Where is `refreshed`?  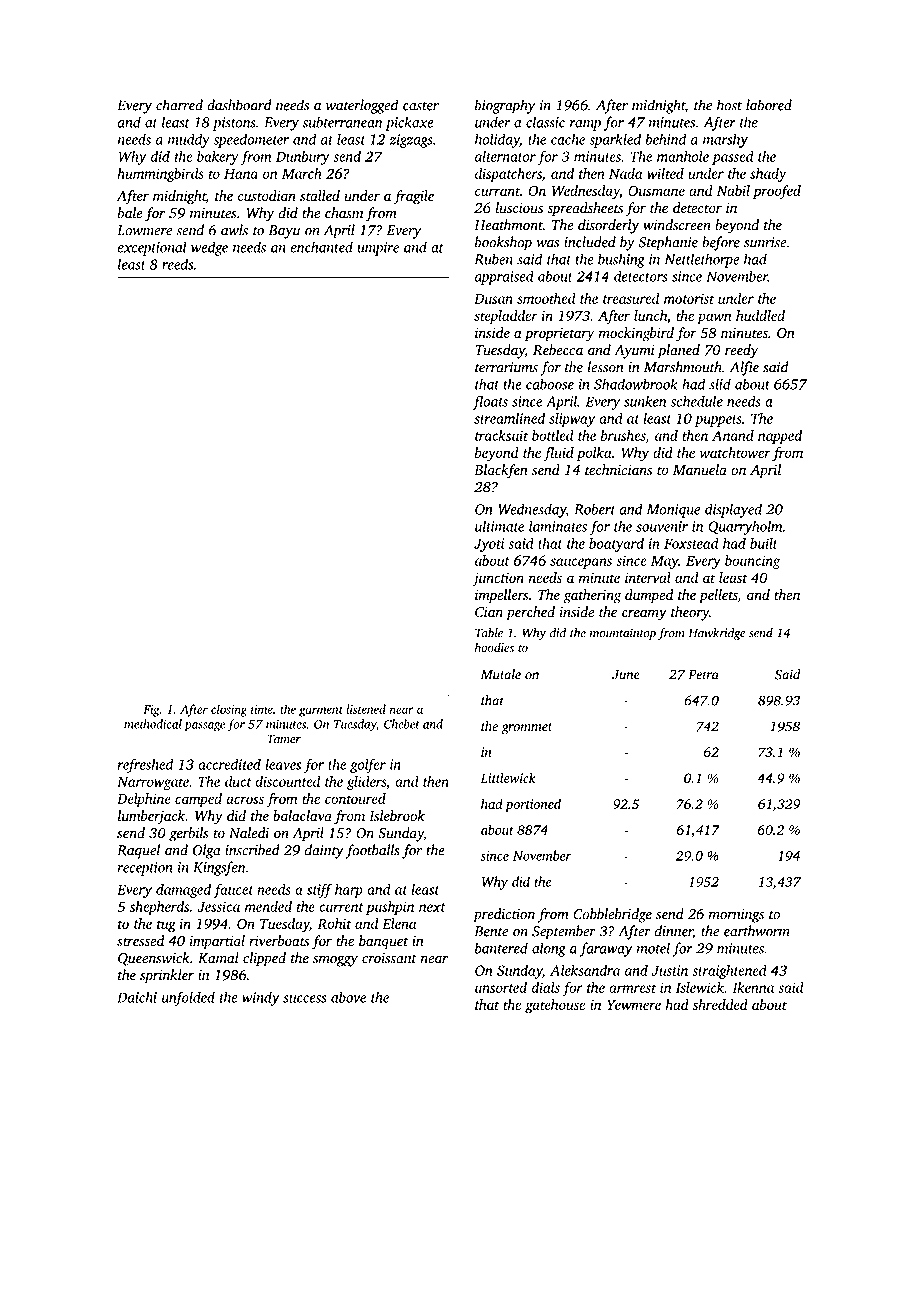 refreshed is located at coordinates (145, 765).
